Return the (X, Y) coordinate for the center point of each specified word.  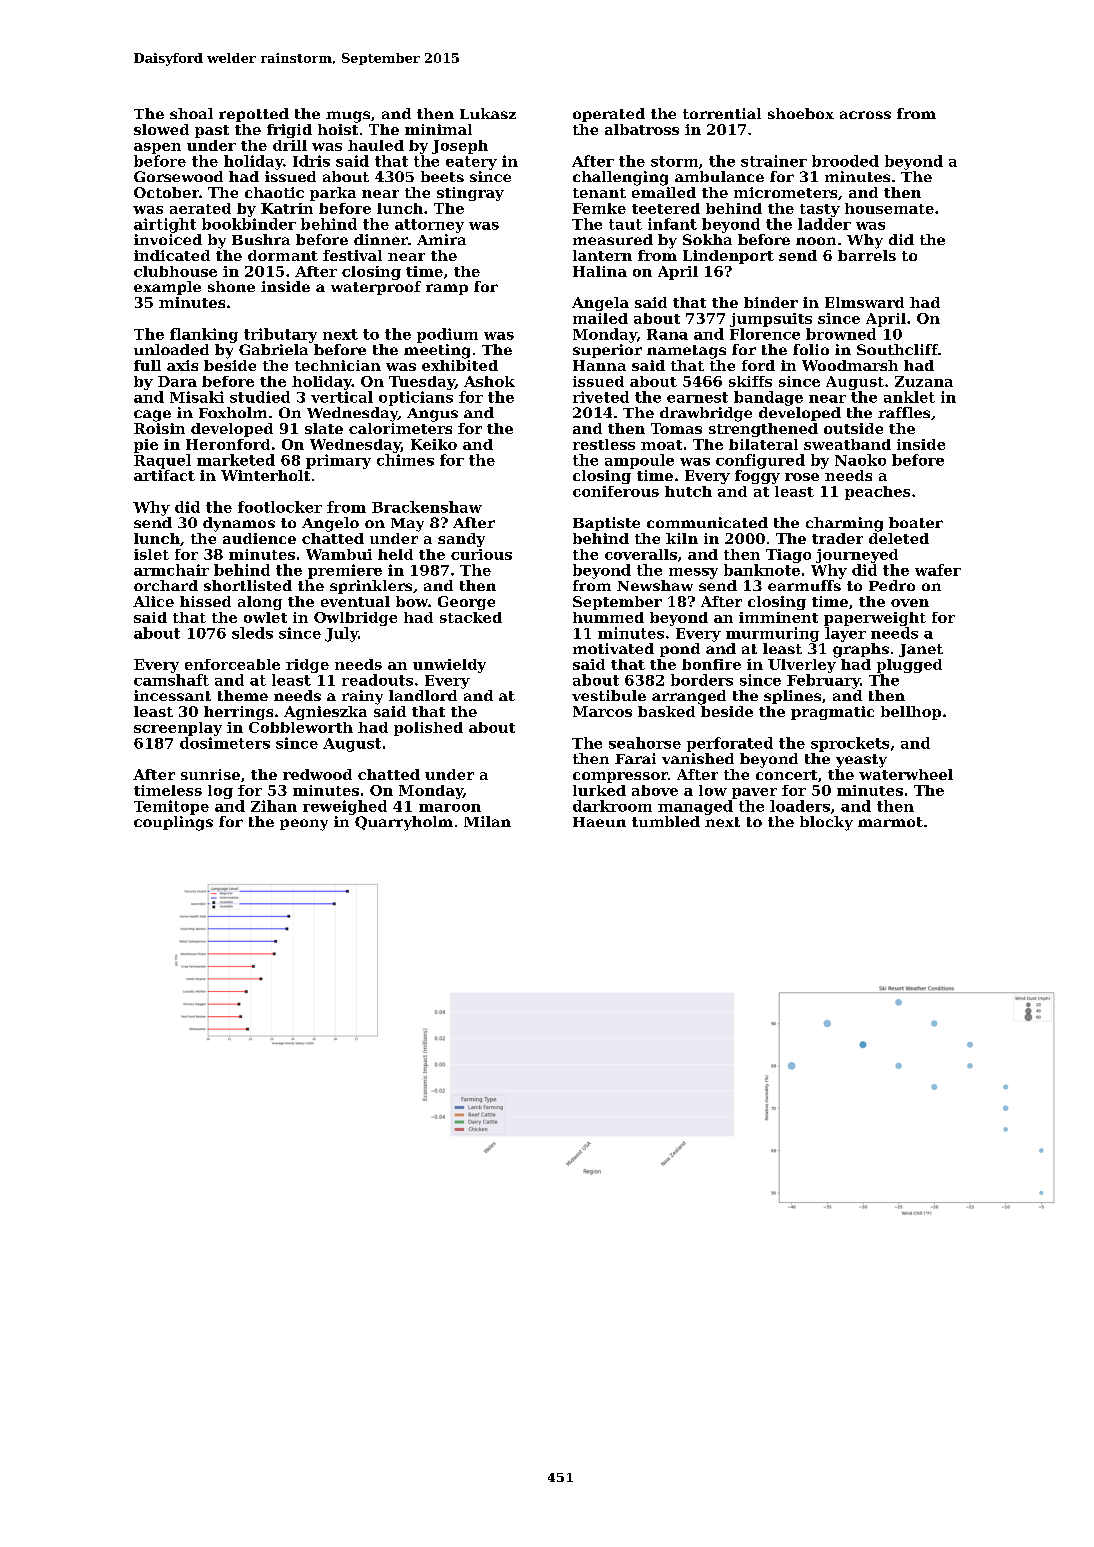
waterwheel (906, 774)
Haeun (599, 822)
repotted (254, 115)
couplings (173, 823)
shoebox (801, 113)
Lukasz (488, 113)
